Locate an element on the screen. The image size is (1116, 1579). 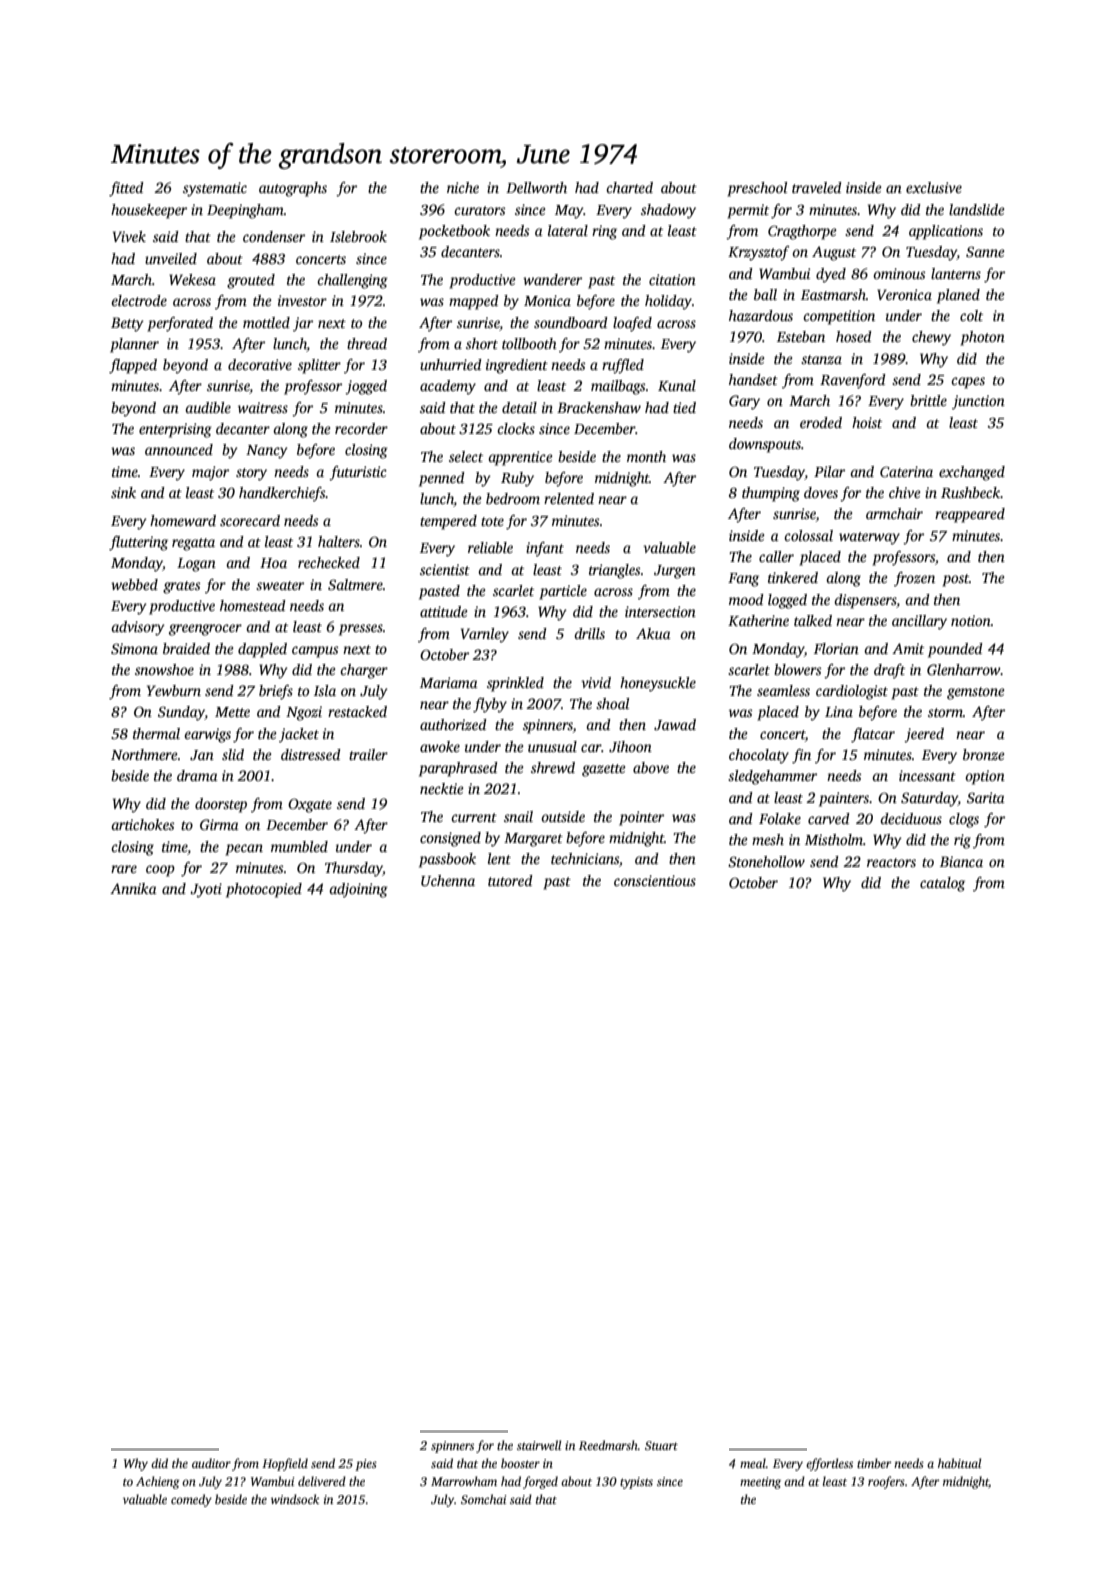
Isla is located at coordinates (325, 690).
